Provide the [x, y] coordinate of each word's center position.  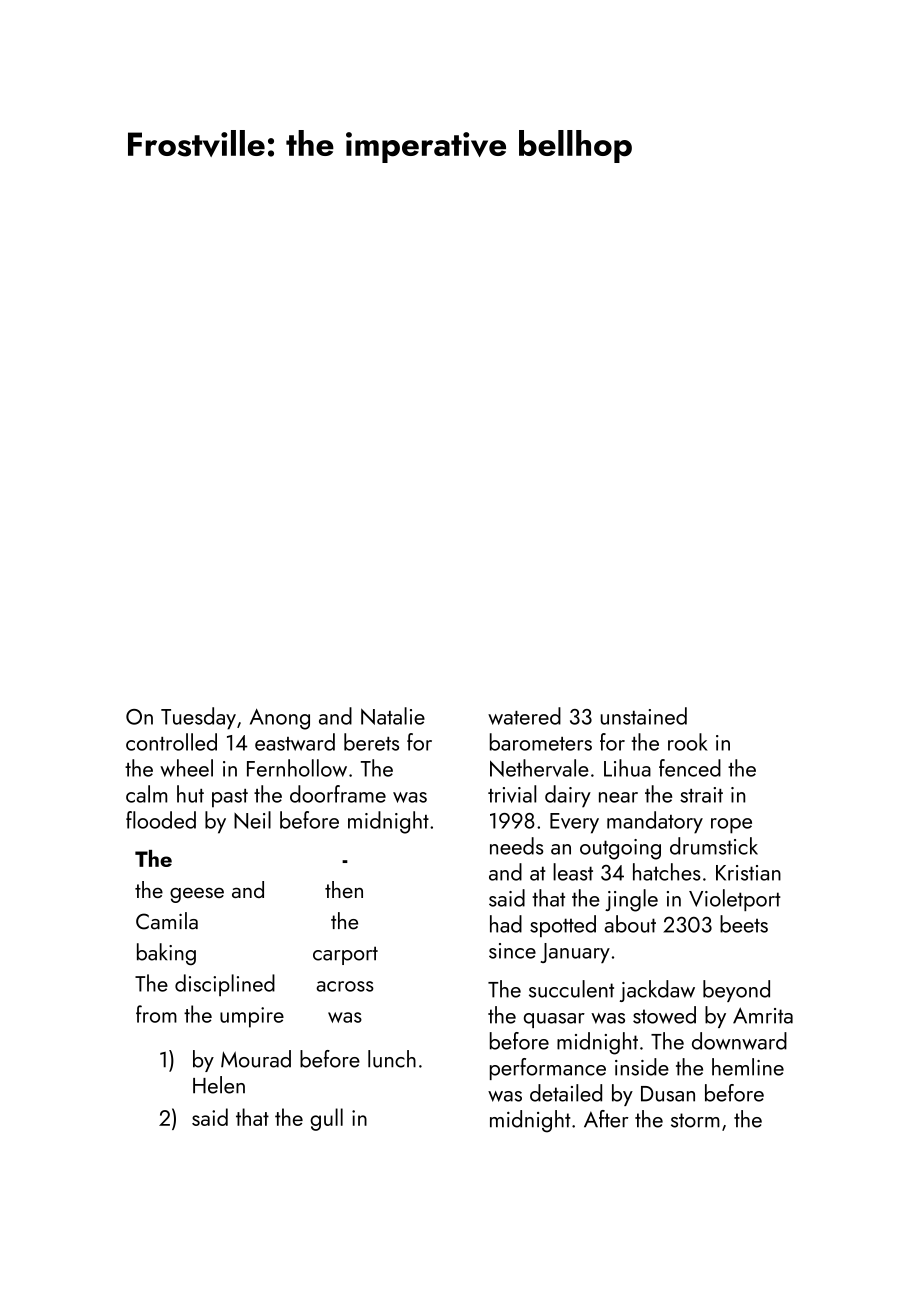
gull [326, 1119]
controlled [171, 742]
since [512, 951]
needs [517, 846]
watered [524, 716]
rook [688, 742]
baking [166, 954]
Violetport [735, 900]
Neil [252, 820]
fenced [690, 768]
